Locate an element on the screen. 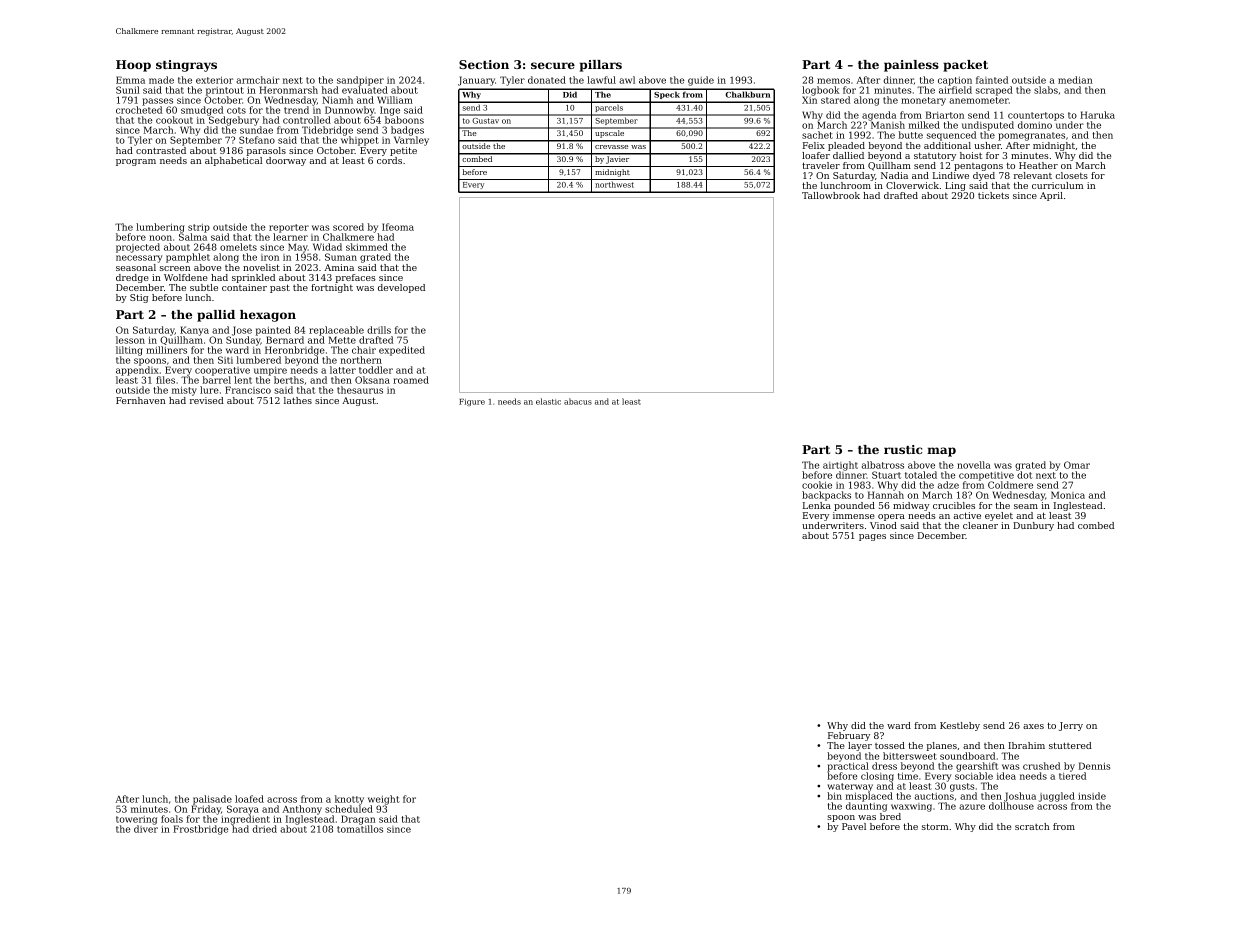  guide is located at coordinates (701, 81).
